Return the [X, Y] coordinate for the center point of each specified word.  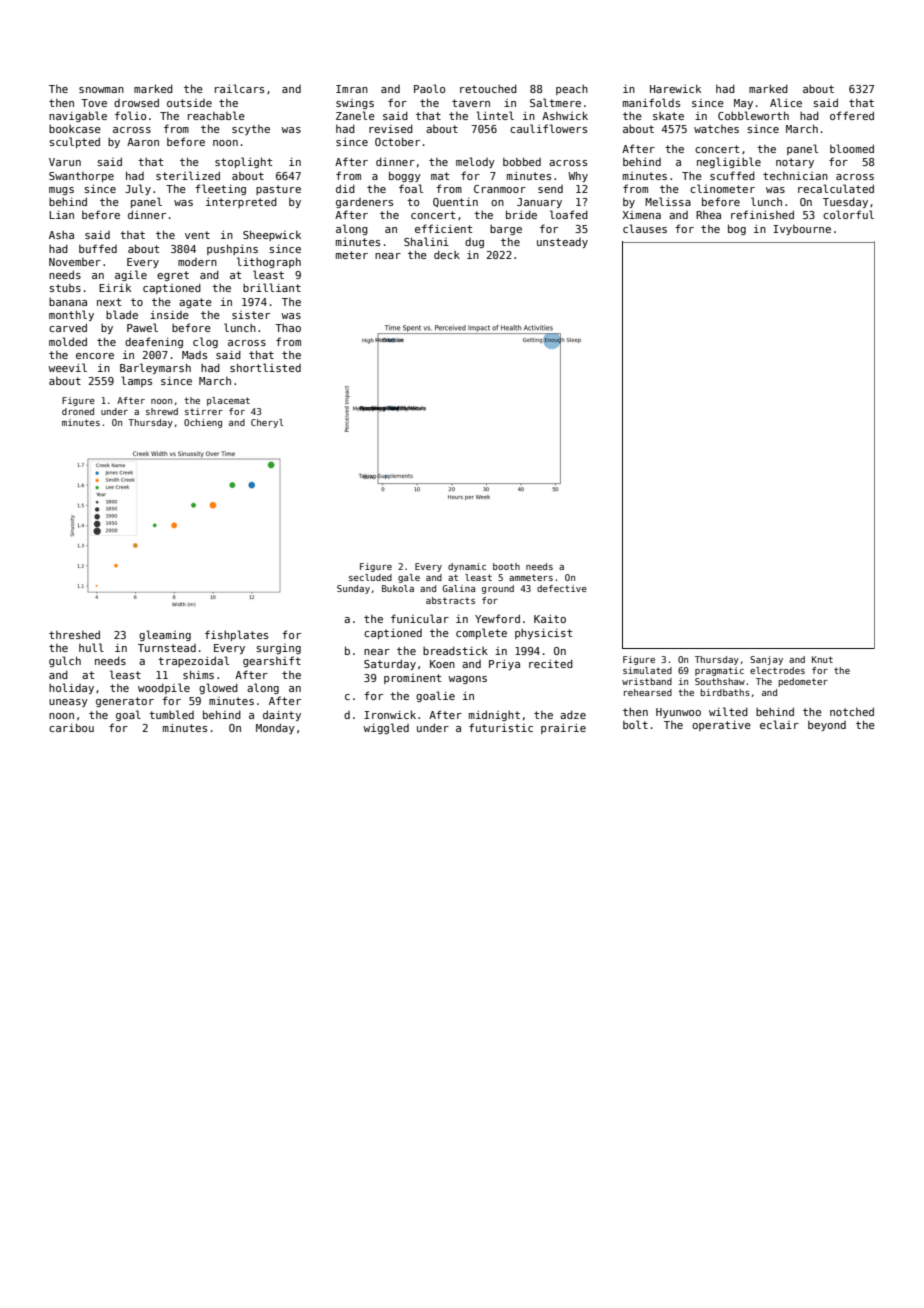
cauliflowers [548, 128]
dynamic [467, 567]
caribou [71, 727]
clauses [645, 228]
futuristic [501, 727]
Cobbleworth [753, 115]
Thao [288, 328]
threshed [74, 634]
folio [130, 115]
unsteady [562, 243]
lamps [136, 381]
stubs [65, 288]
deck [447, 254]
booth [506, 566]
